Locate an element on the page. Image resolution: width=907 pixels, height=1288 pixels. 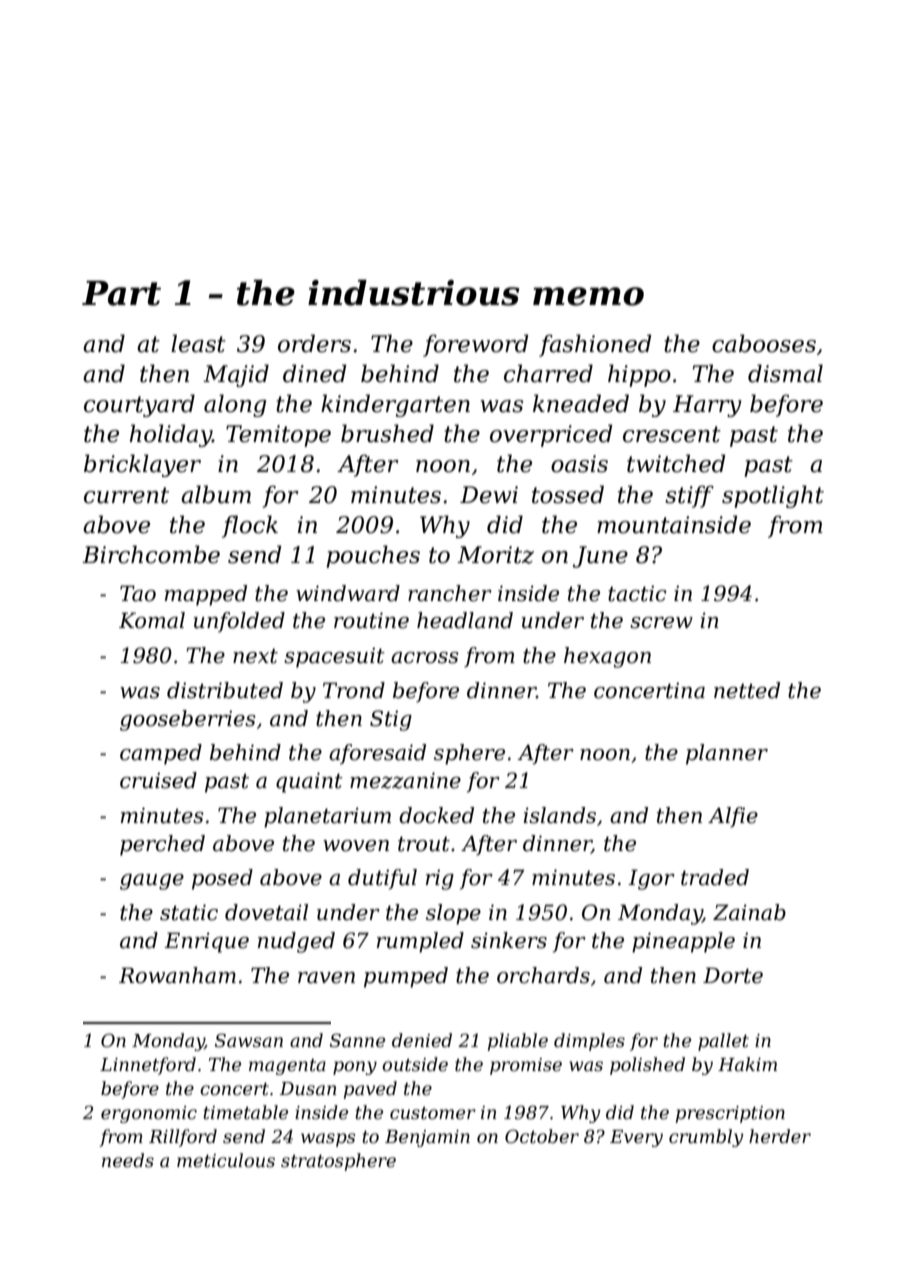
Harry is located at coordinates (707, 406).
